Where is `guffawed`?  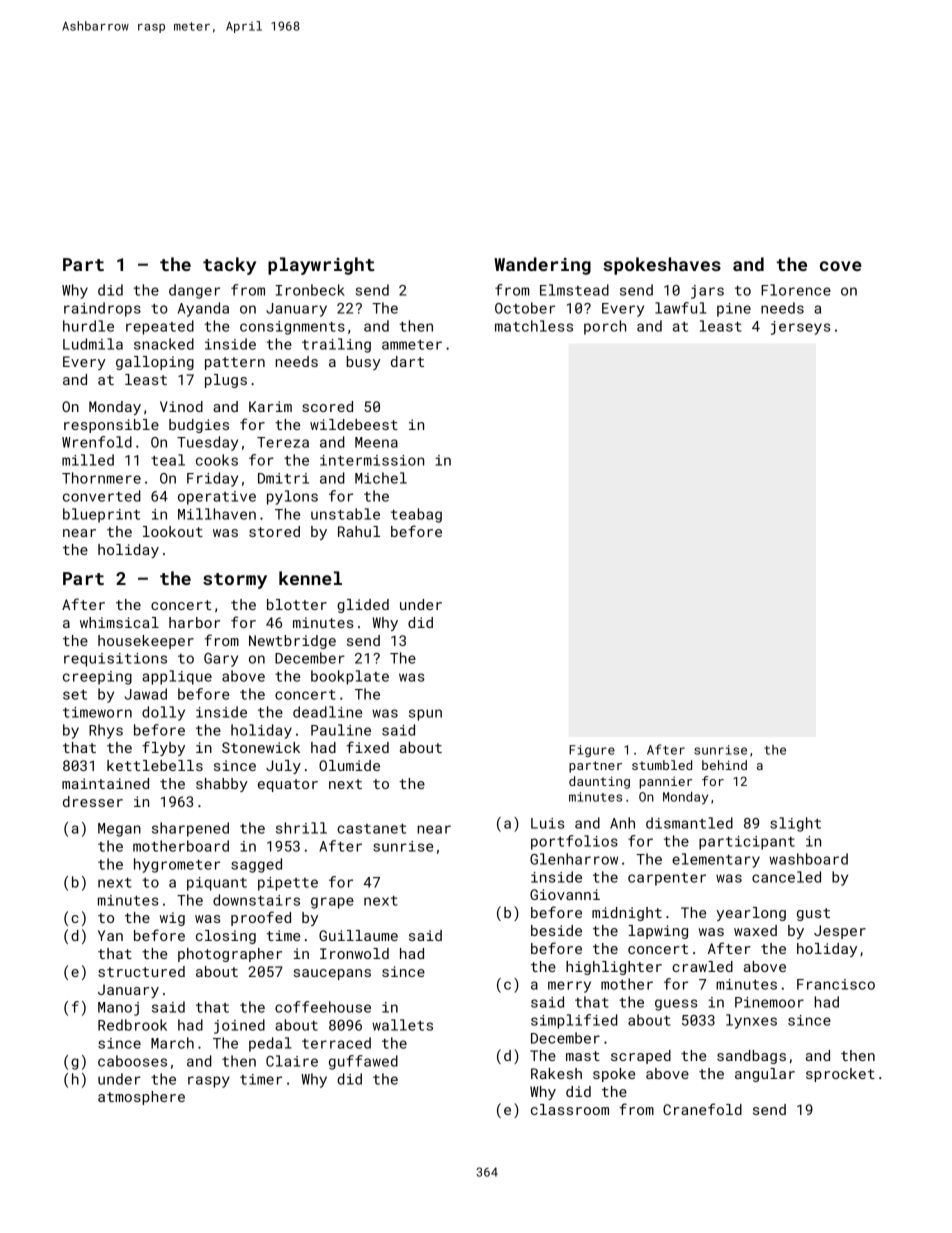
guffawed is located at coordinates (363, 1062).
